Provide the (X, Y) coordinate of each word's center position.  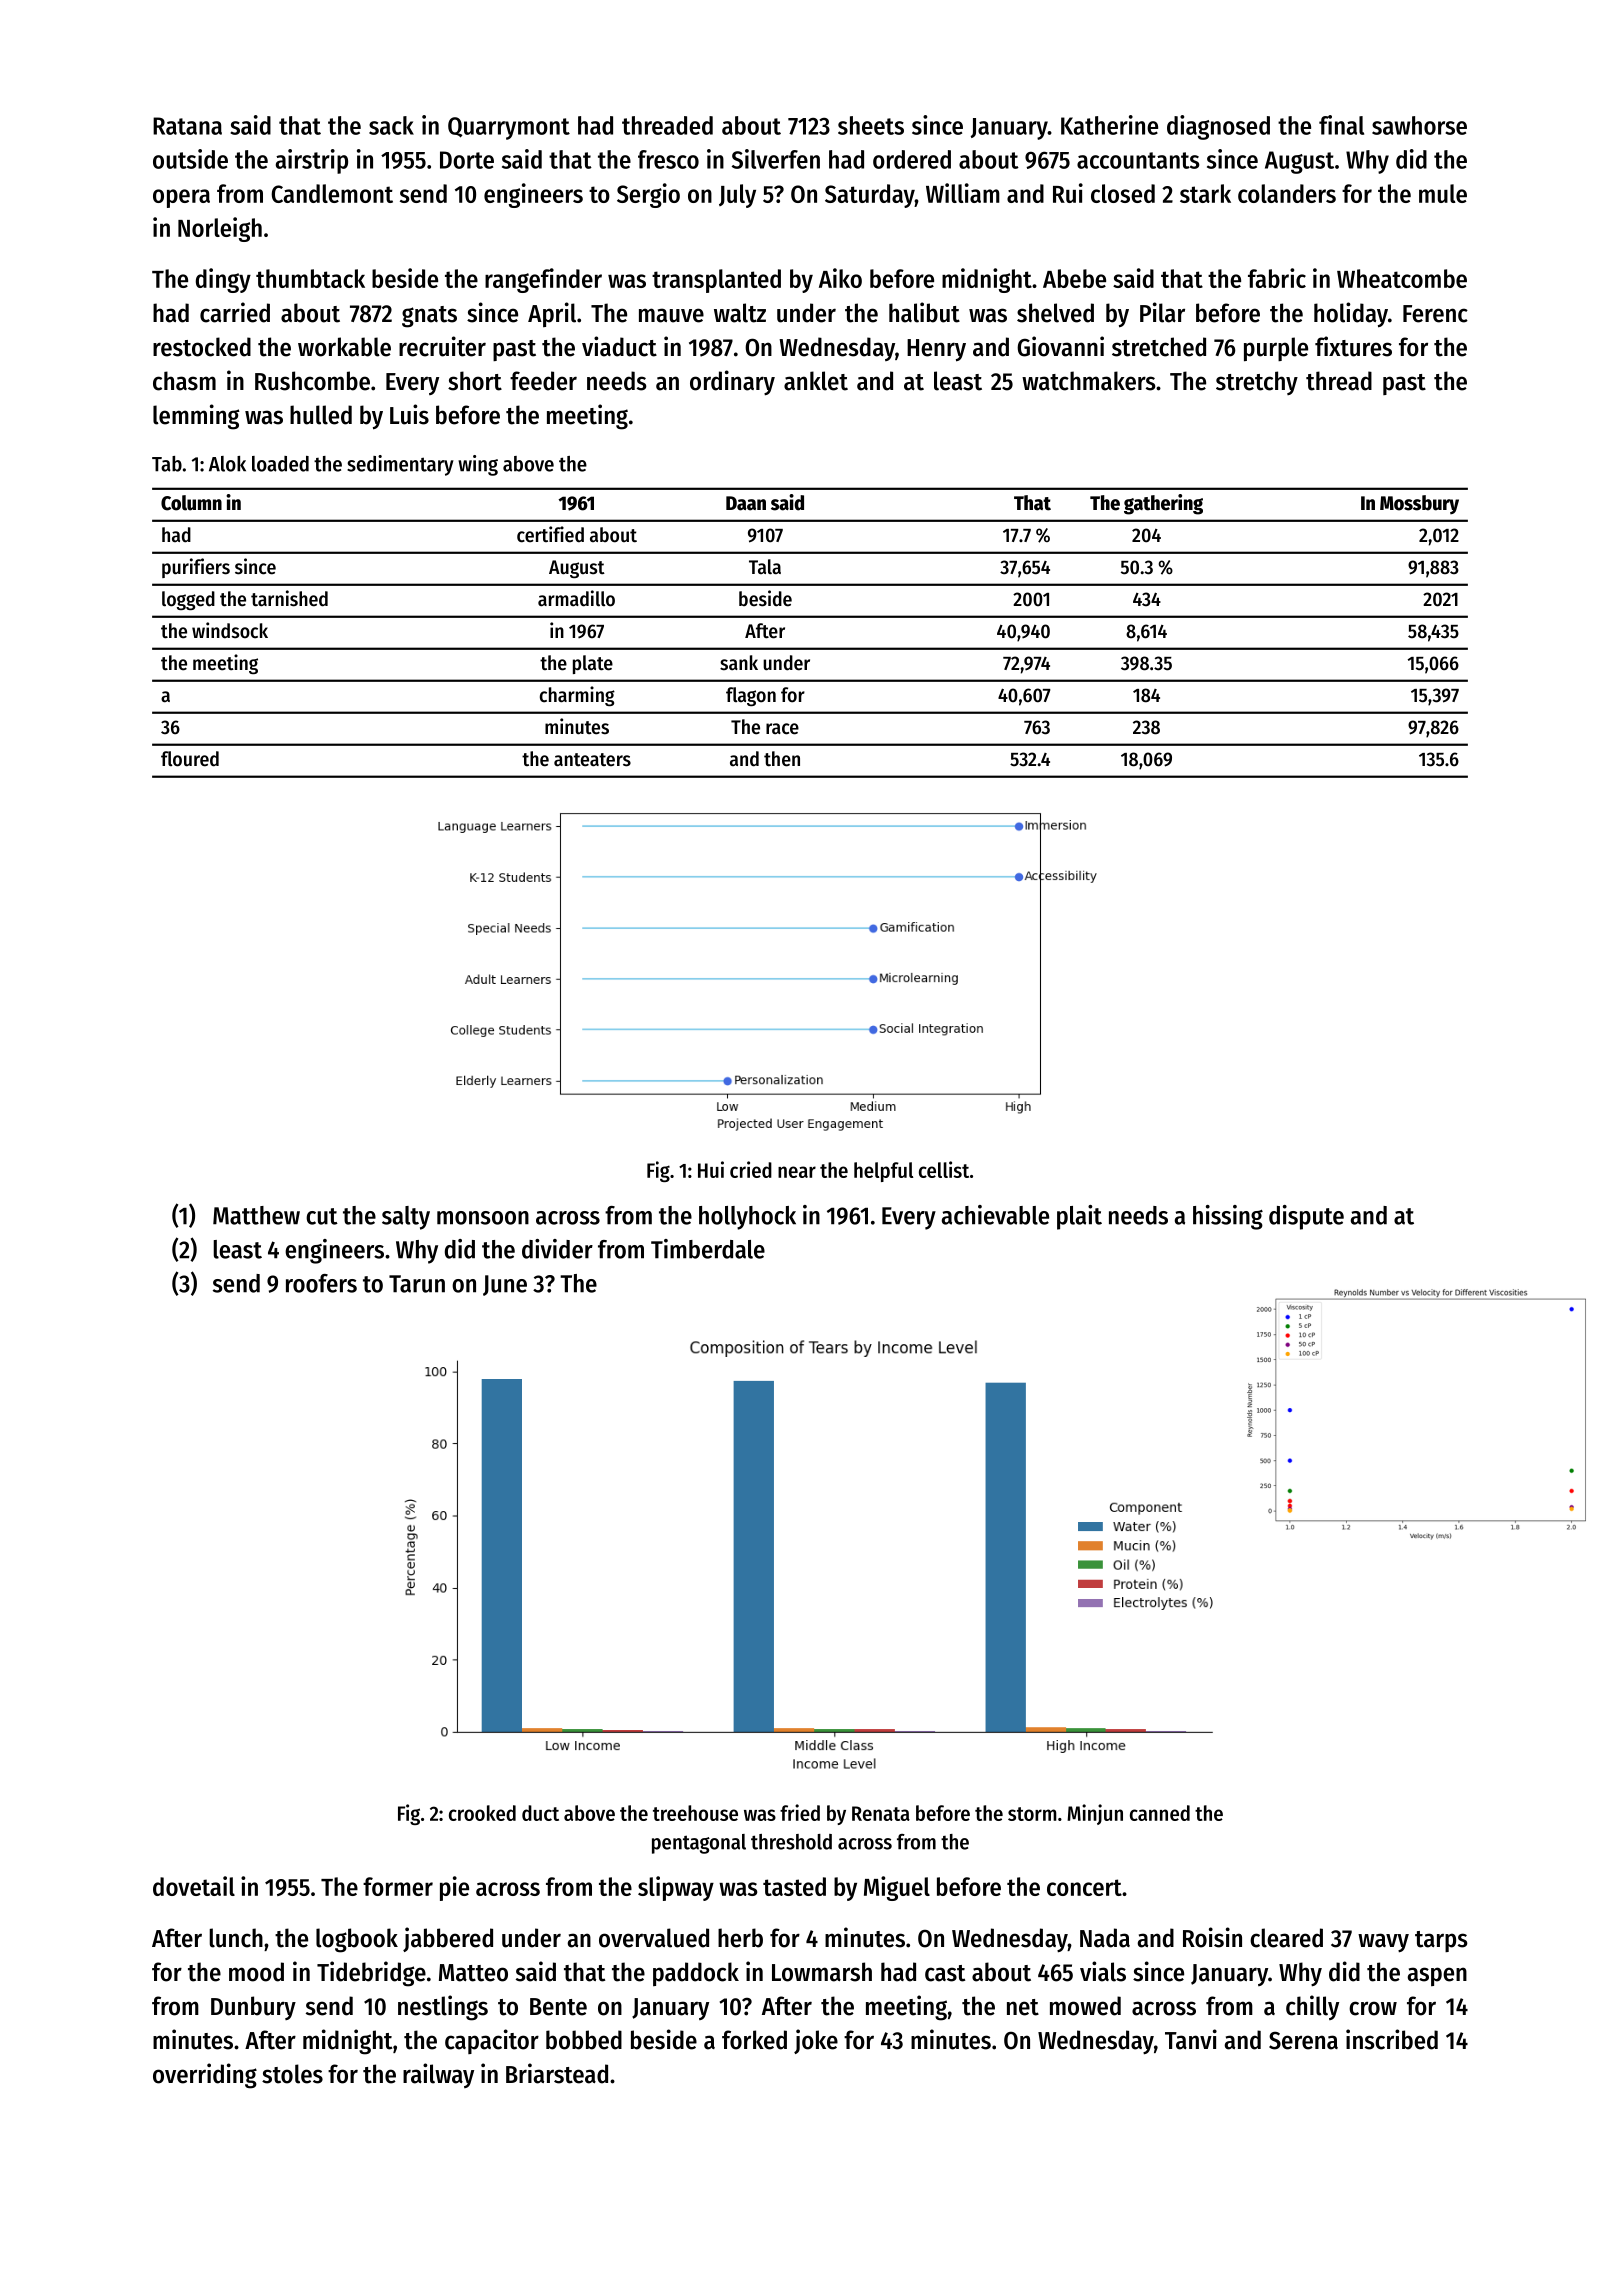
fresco (668, 159)
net (1023, 2007)
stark (1205, 193)
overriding (205, 2076)
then (782, 759)
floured (190, 759)
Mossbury (1419, 504)
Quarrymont (509, 128)
